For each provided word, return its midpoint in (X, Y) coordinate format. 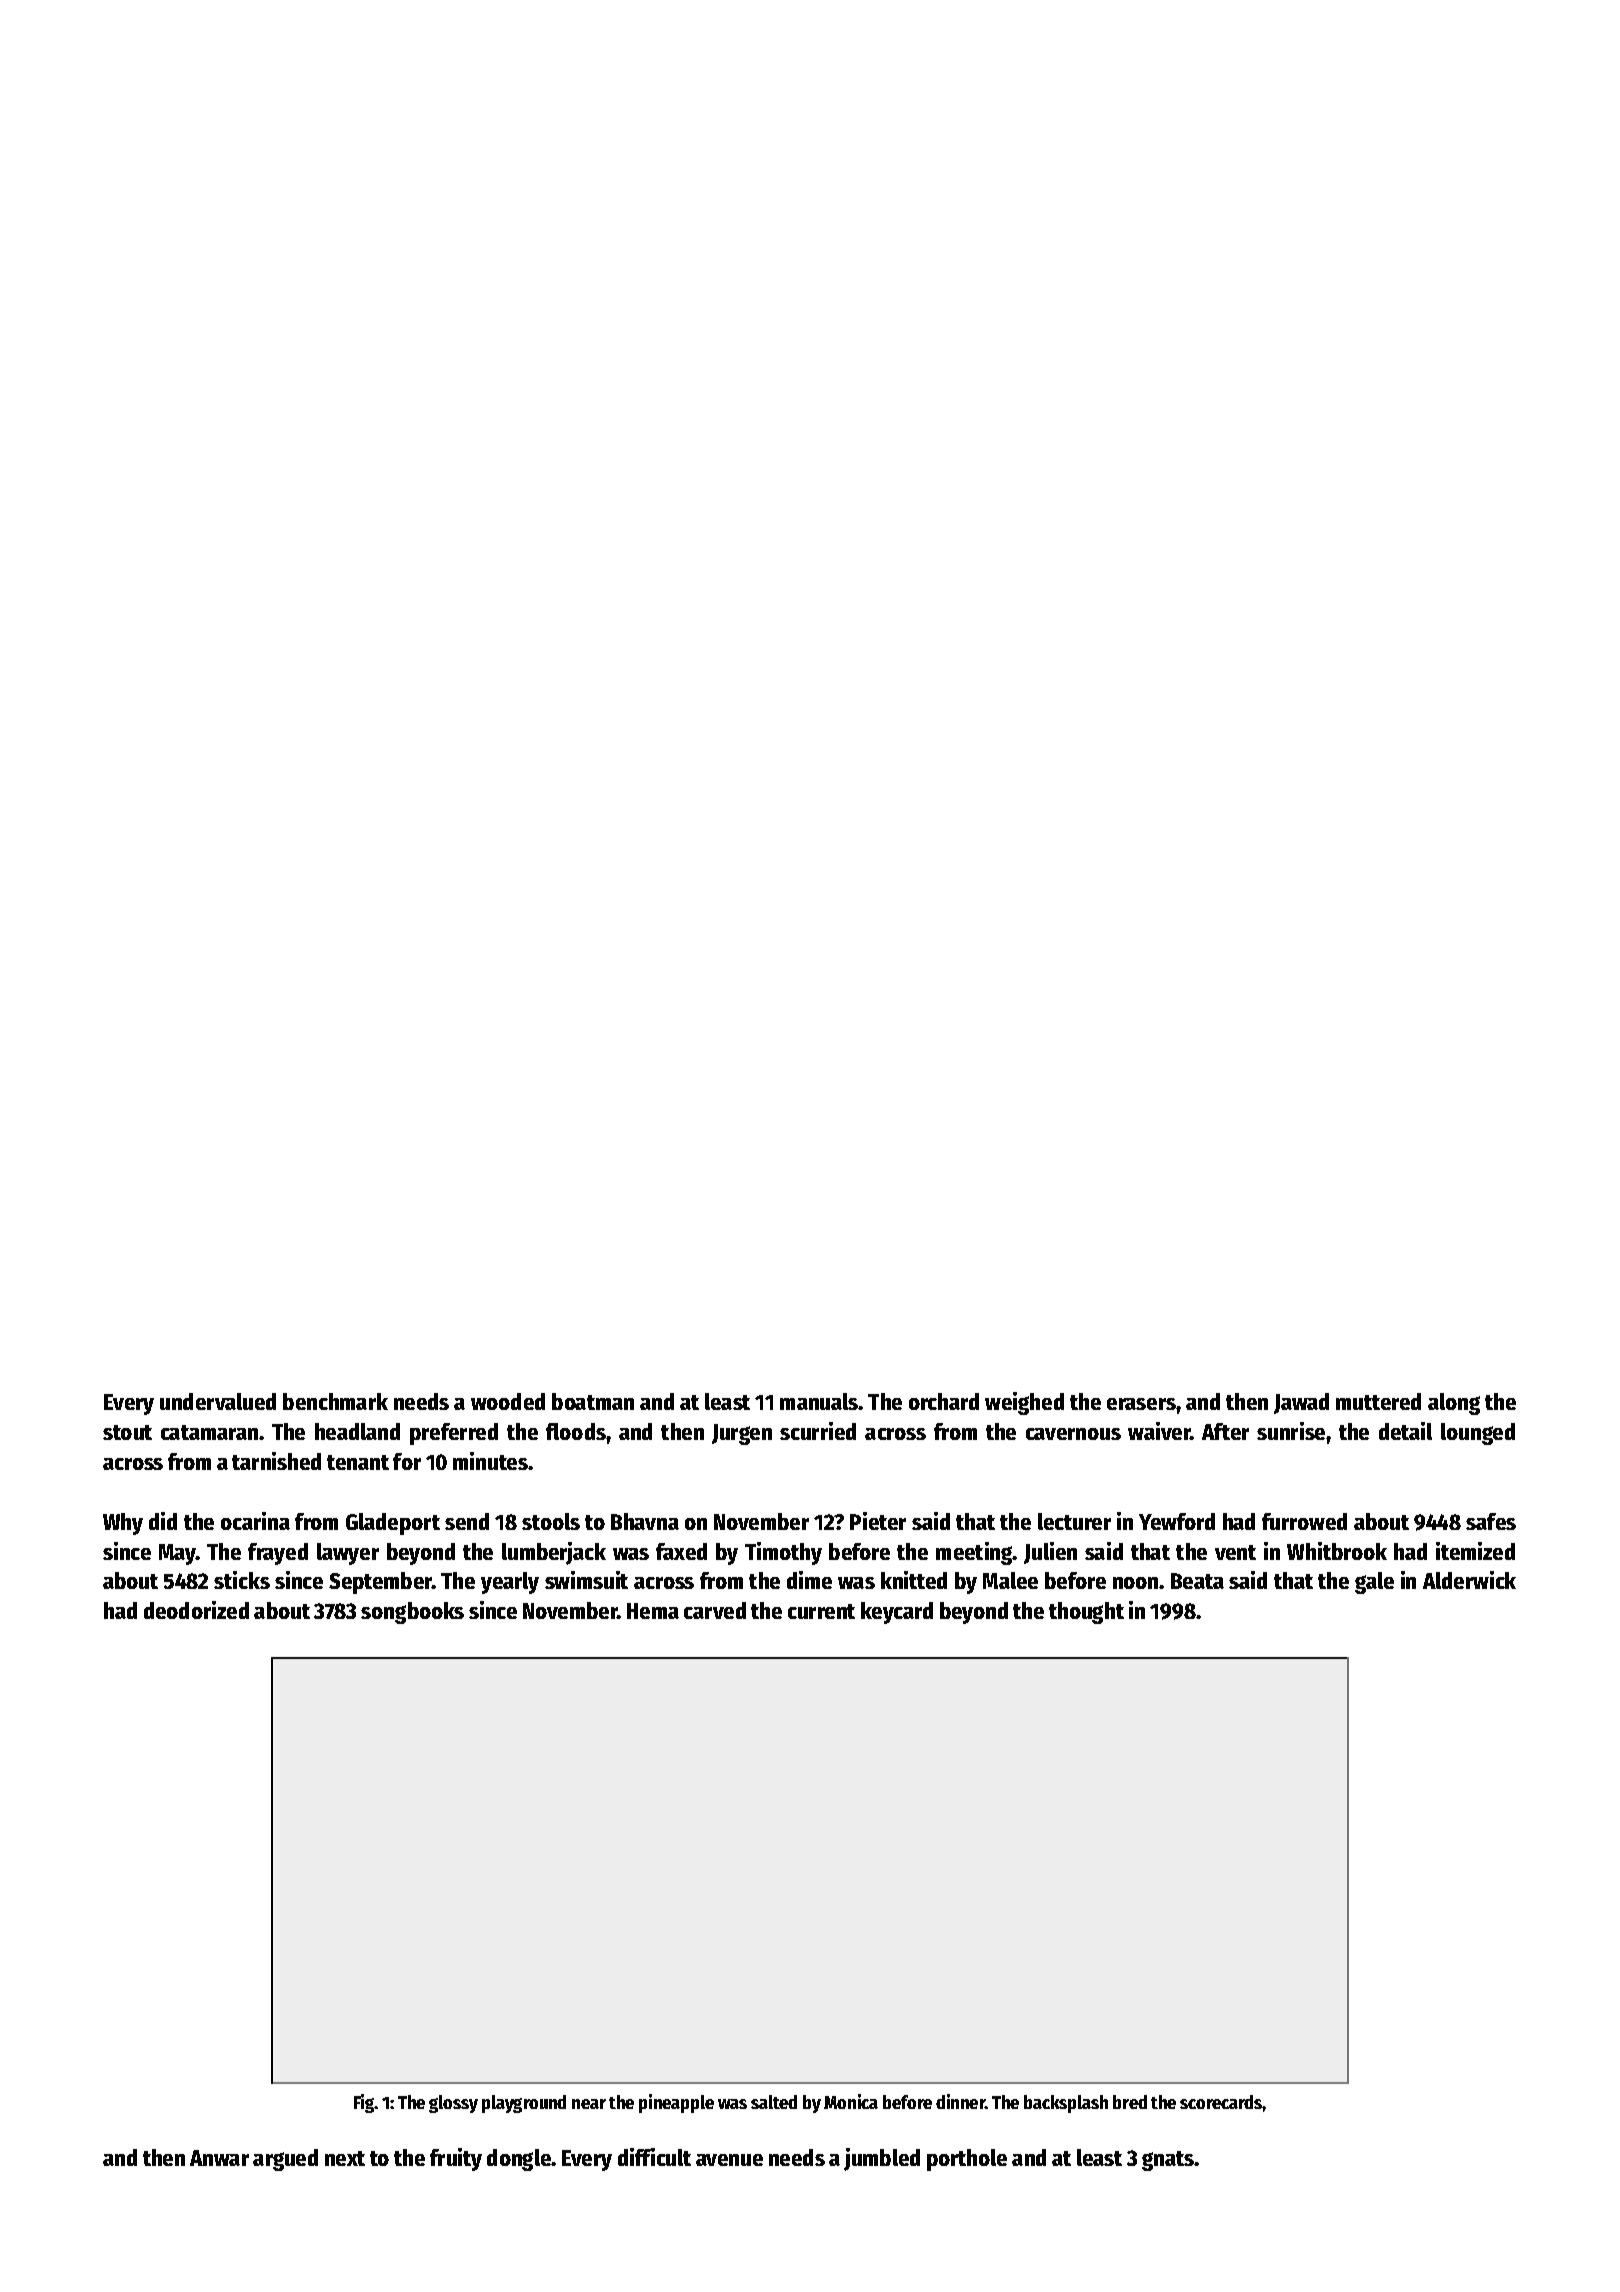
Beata (1197, 1581)
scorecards (1221, 2102)
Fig (364, 2103)
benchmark (335, 1401)
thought (1086, 1613)
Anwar (219, 2158)
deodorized (196, 1610)
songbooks (412, 1613)
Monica (851, 2101)
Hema (653, 1611)
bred (1130, 2102)
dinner (960, 2101)
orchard (944, 1401)
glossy (453, 2104)
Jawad (1301, 1403)
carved (715, 1610)
